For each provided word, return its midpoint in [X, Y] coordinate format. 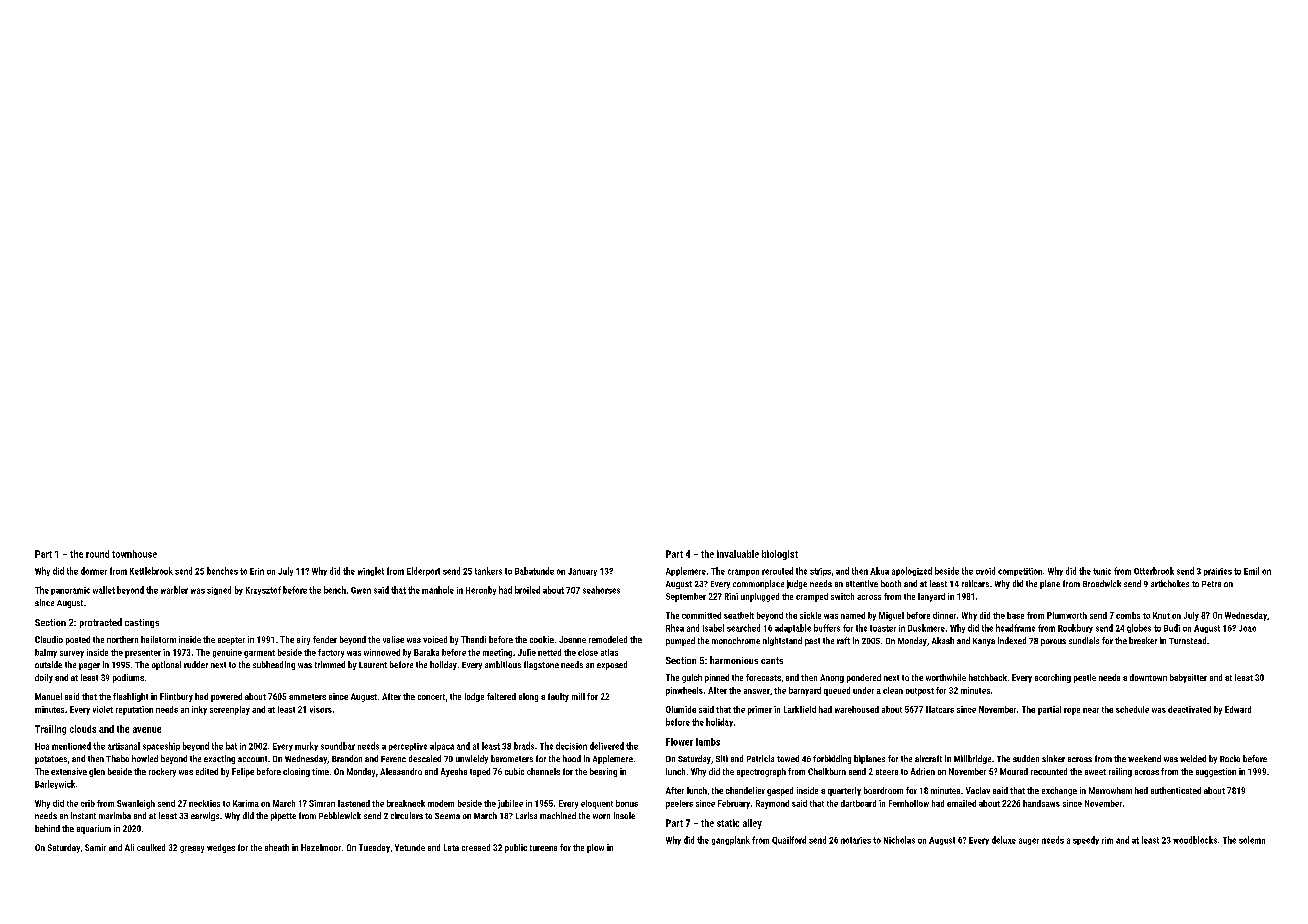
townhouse [134, 554]
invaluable [738, 554]
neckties [204, 803]
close [588, 652]
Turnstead [1187, 640]
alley [752, 824]
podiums [128, 678]
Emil [1251, 571]
